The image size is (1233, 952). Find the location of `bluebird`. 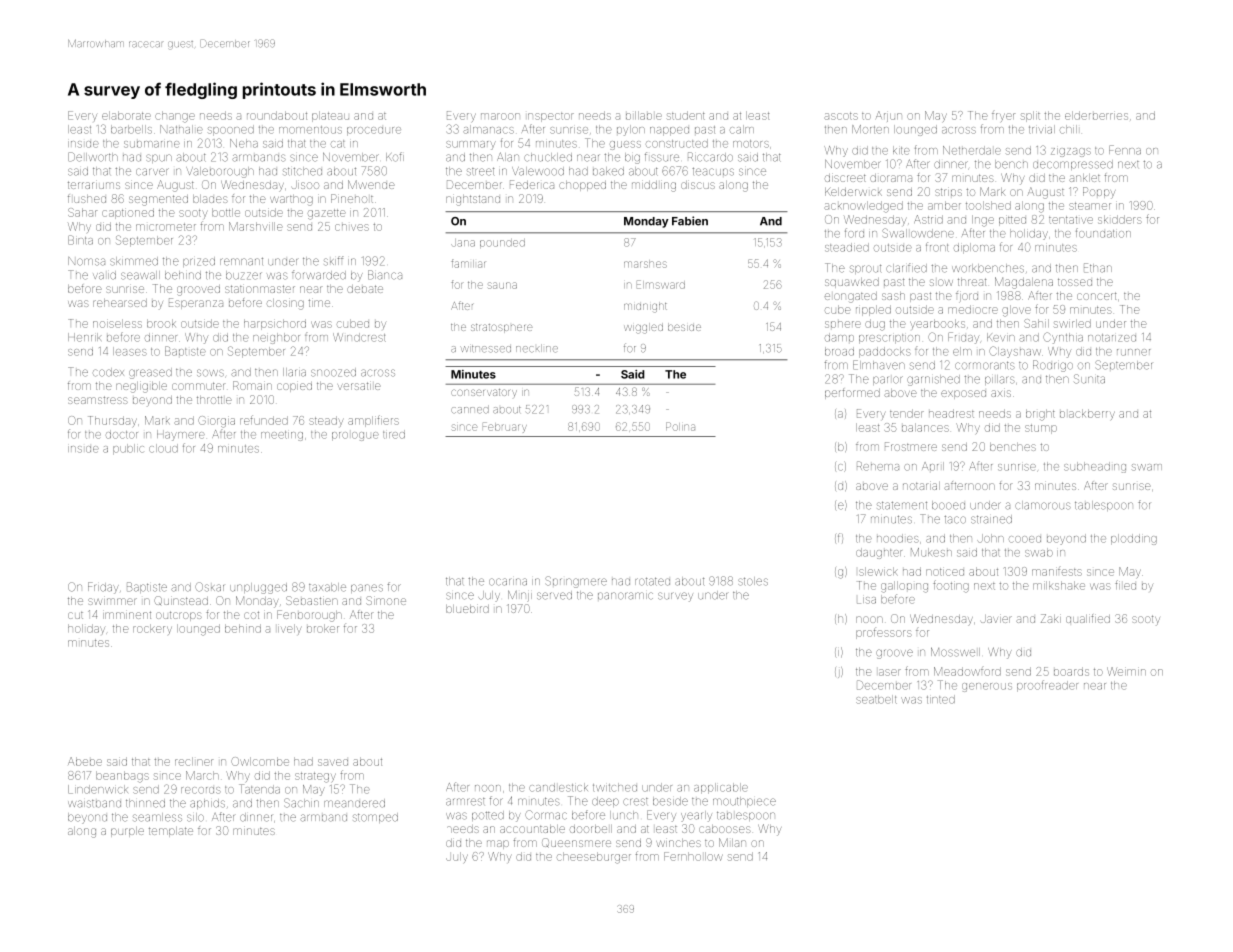

bluebird is located at coordinates (467, 609).
